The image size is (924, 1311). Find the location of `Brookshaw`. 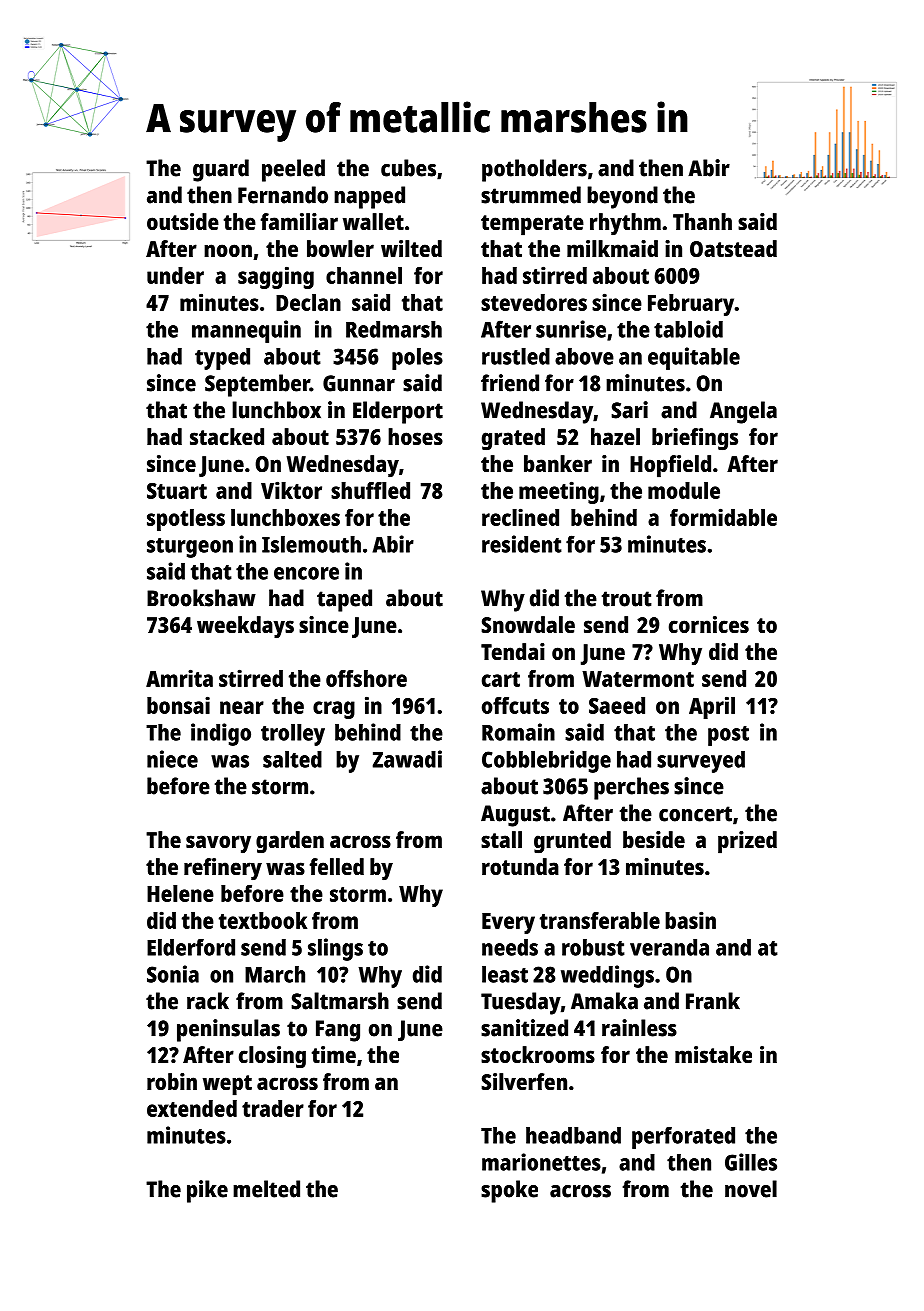

Brookshaw is located at coordinates (201, 598).
